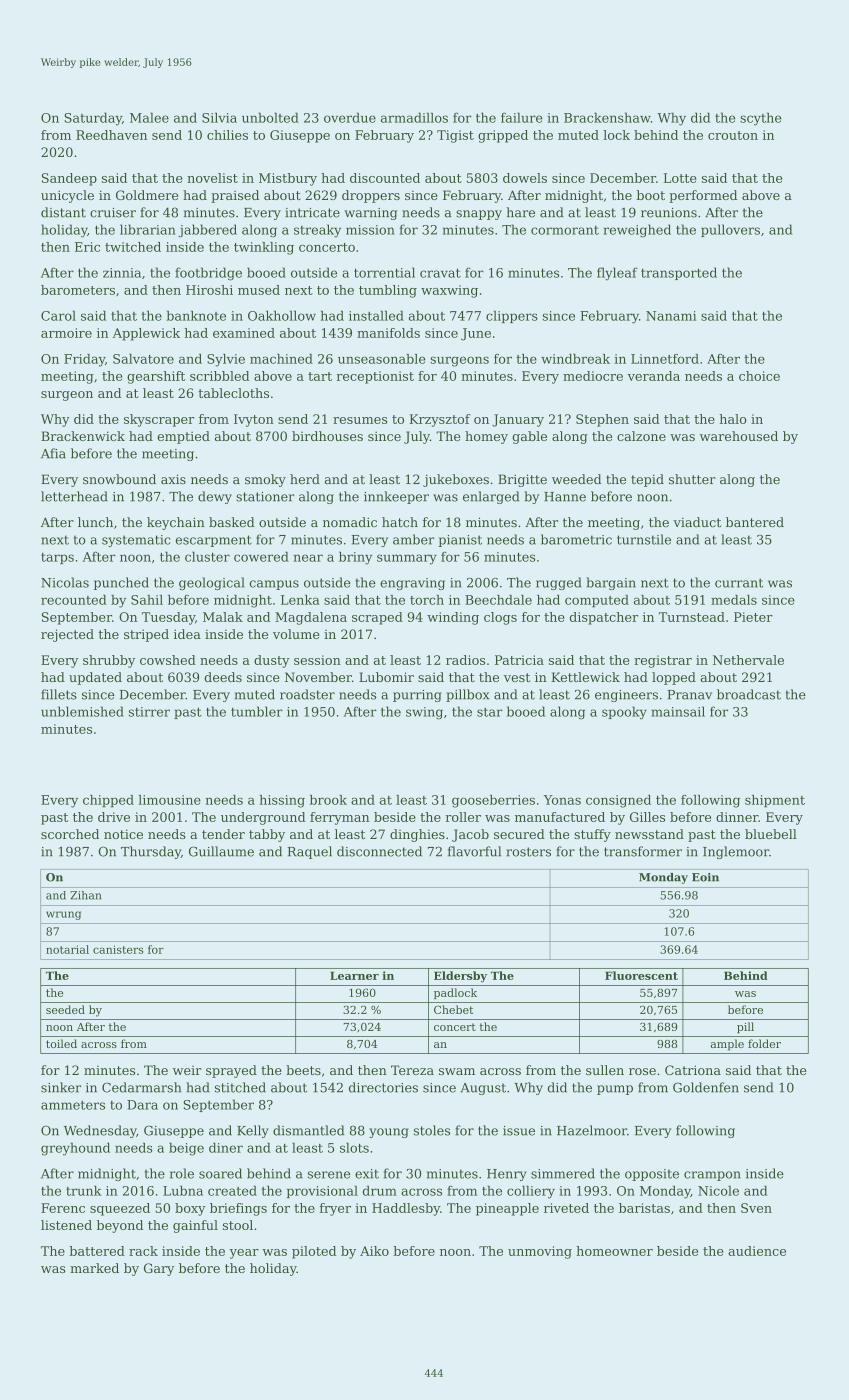 The image size is (849, 1400). I want to click on mainsail, so click(678, 711).
